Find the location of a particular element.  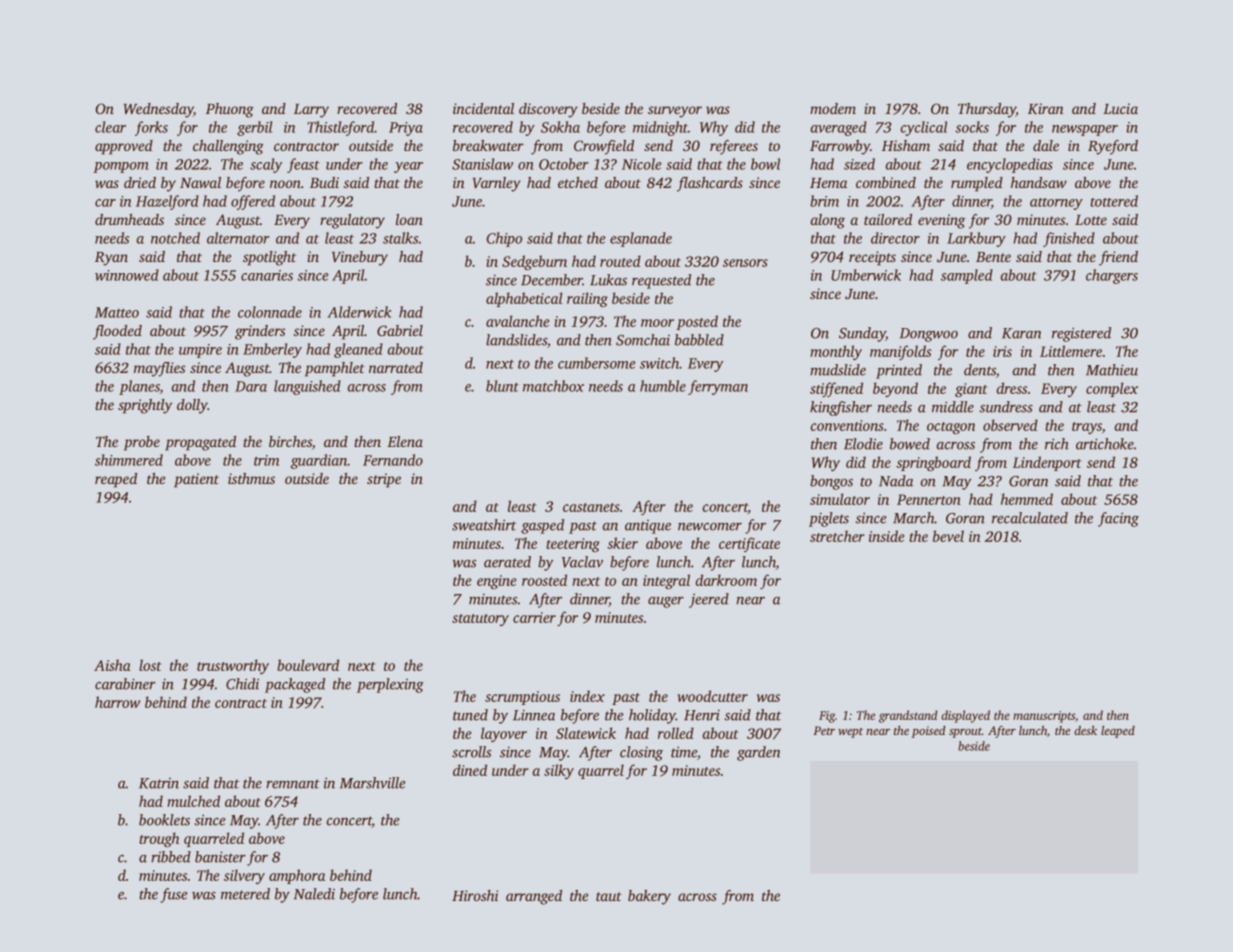

Wednesday is located at coordinates (158, 110).
